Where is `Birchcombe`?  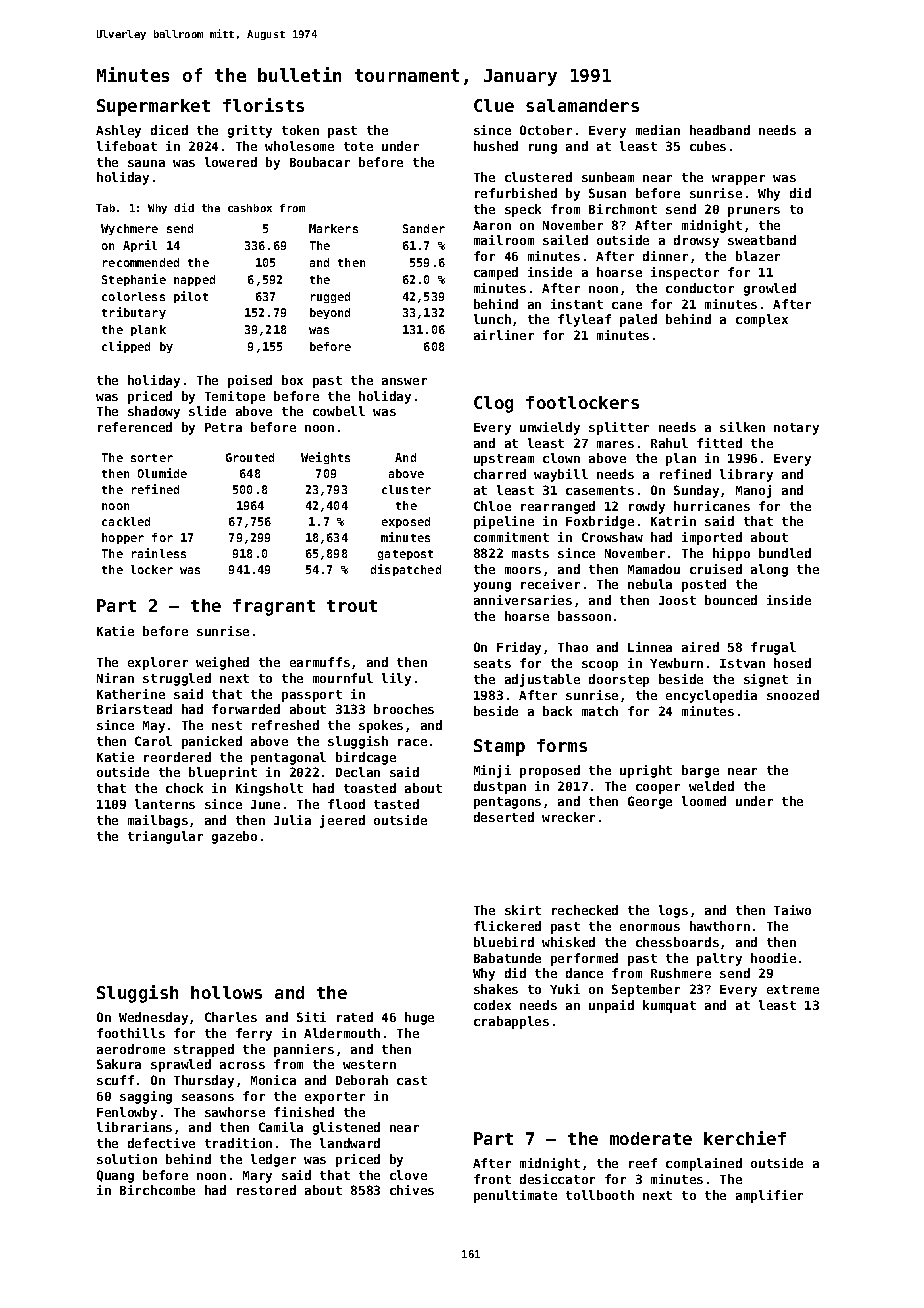
Birchcombe is located at coordinates (157, 1190).
